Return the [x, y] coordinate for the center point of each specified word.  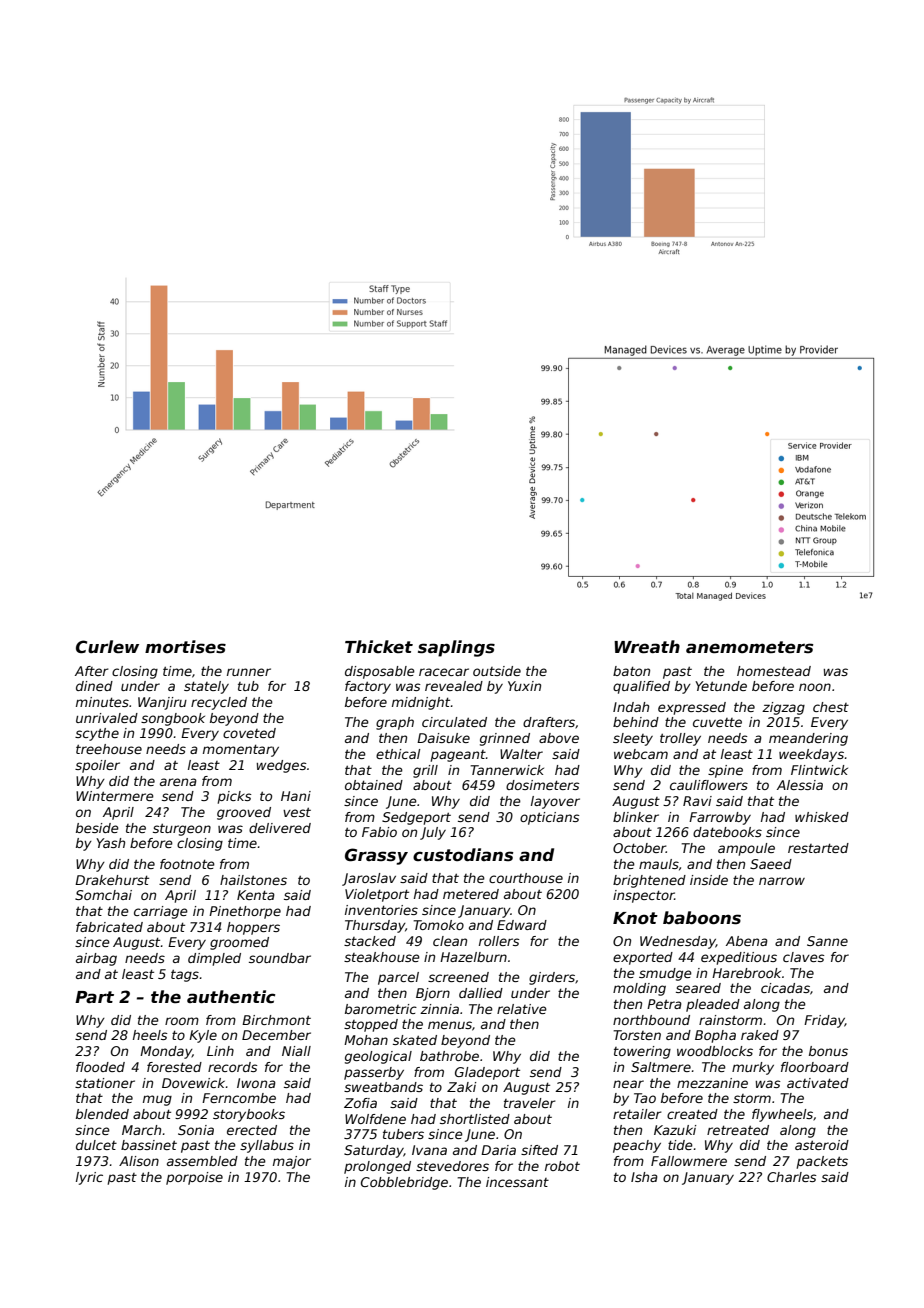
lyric [89, 1178]
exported [643, 958]
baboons [702, 918]
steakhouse [382, 957]
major [292, 1162]
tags [185, 976]
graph [395, 723]
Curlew [107, 647]
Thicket [379, 646]
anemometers [749, 647]
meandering [808, 739]
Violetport [377, 895]
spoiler [97, 766]
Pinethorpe [245, 912]
